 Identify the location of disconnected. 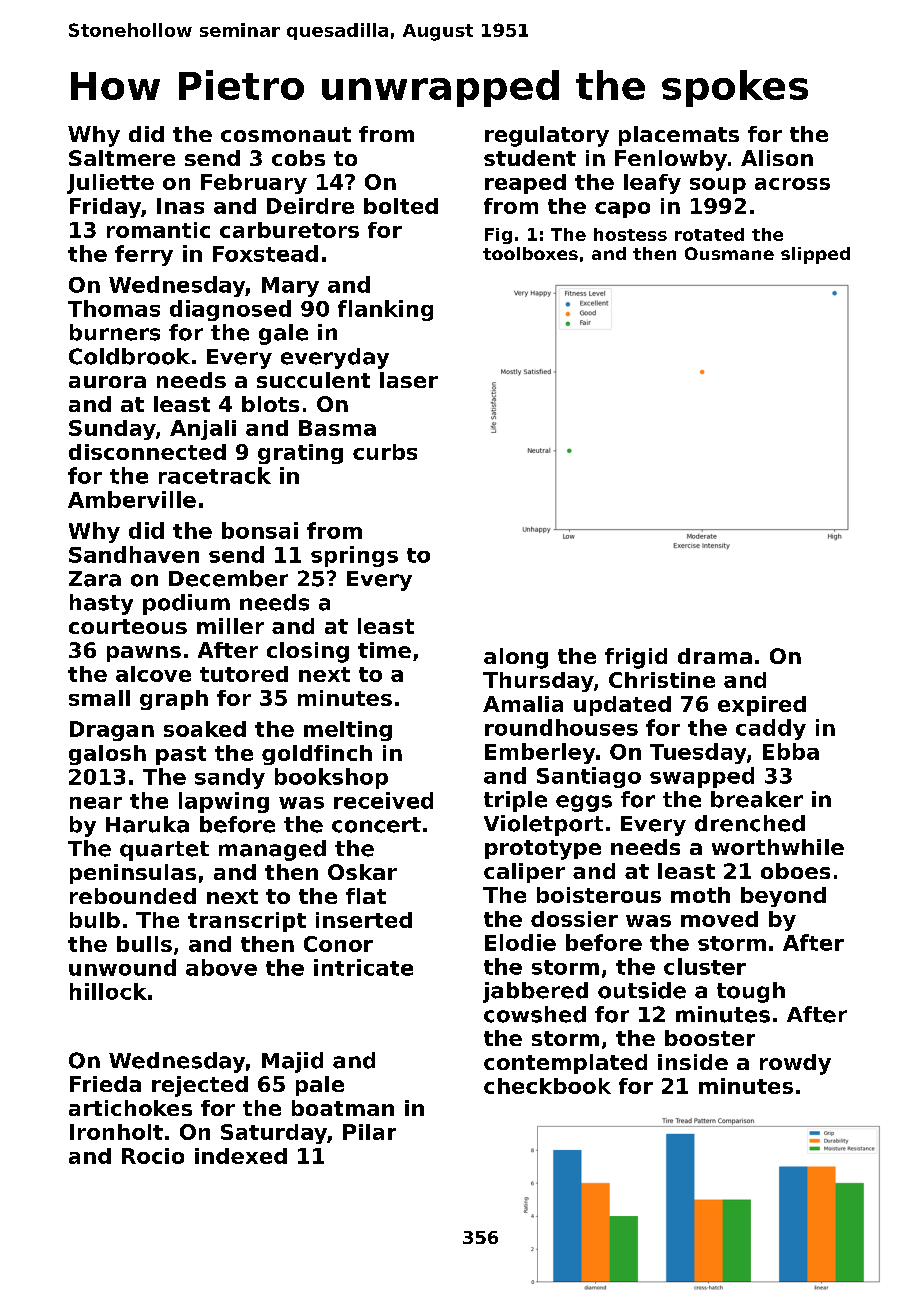
(147, 452).
